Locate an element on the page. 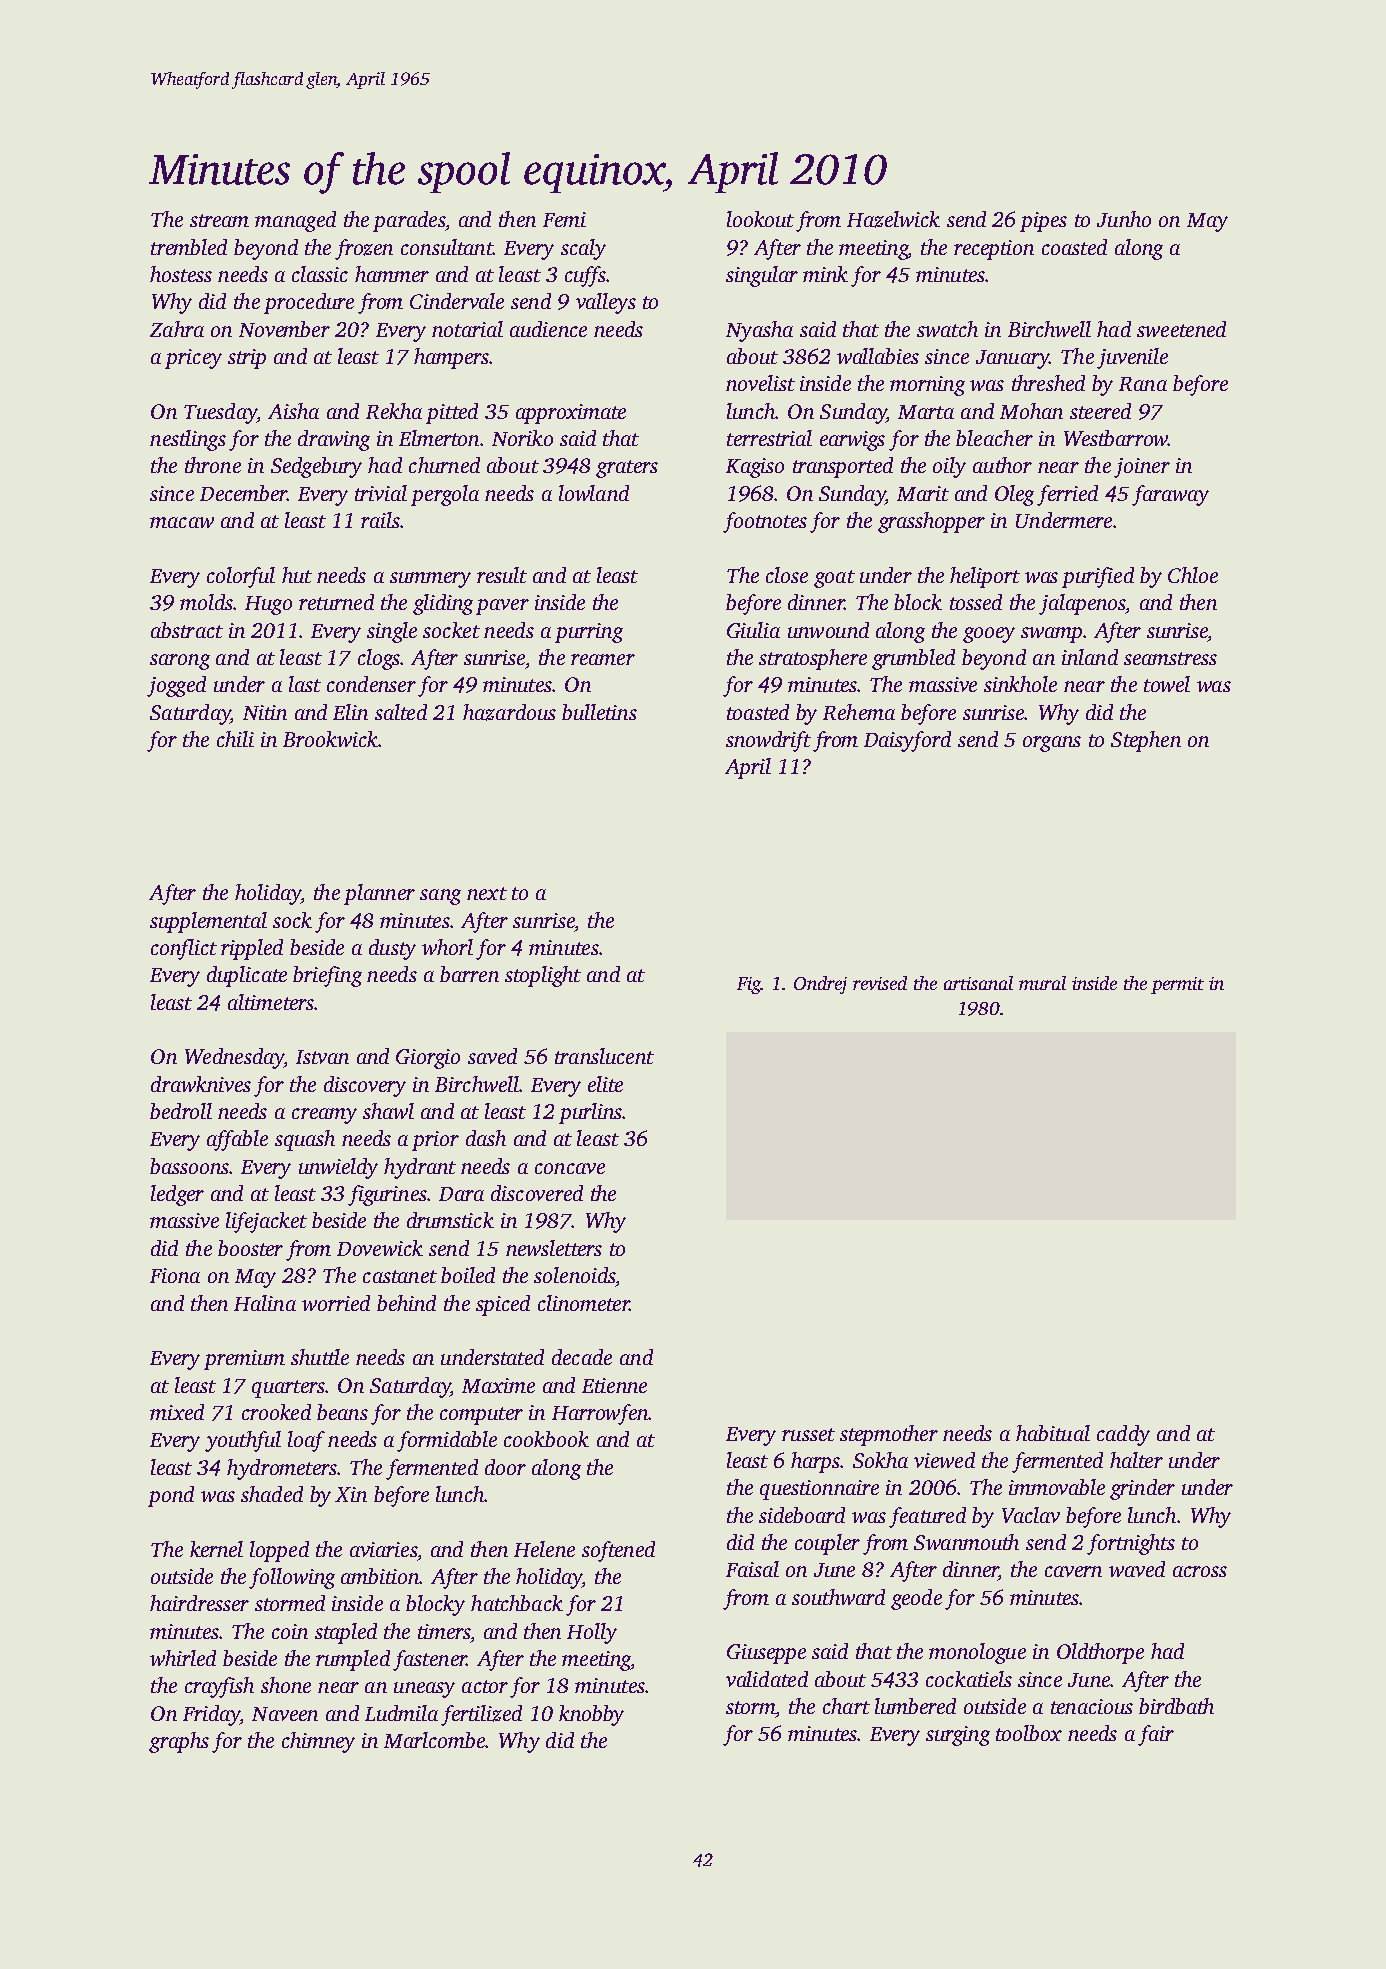  caddy is located at coordinates (1123, 1435).
